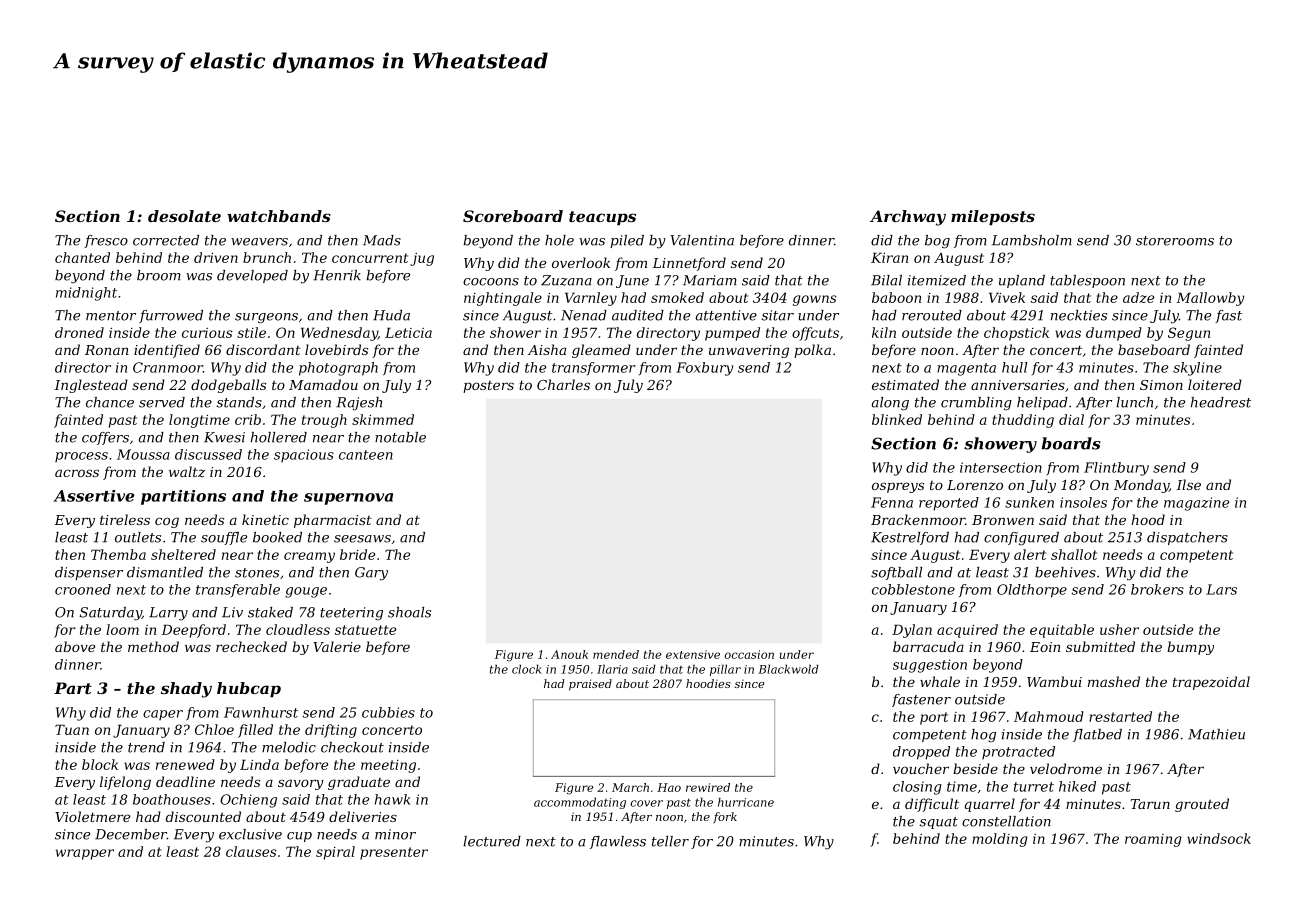 This screenshot has width=1308, height=924. What do you see at coordinates (400, 437) in the screenshot?
I see `notable` at bounding box center [400, 437].
